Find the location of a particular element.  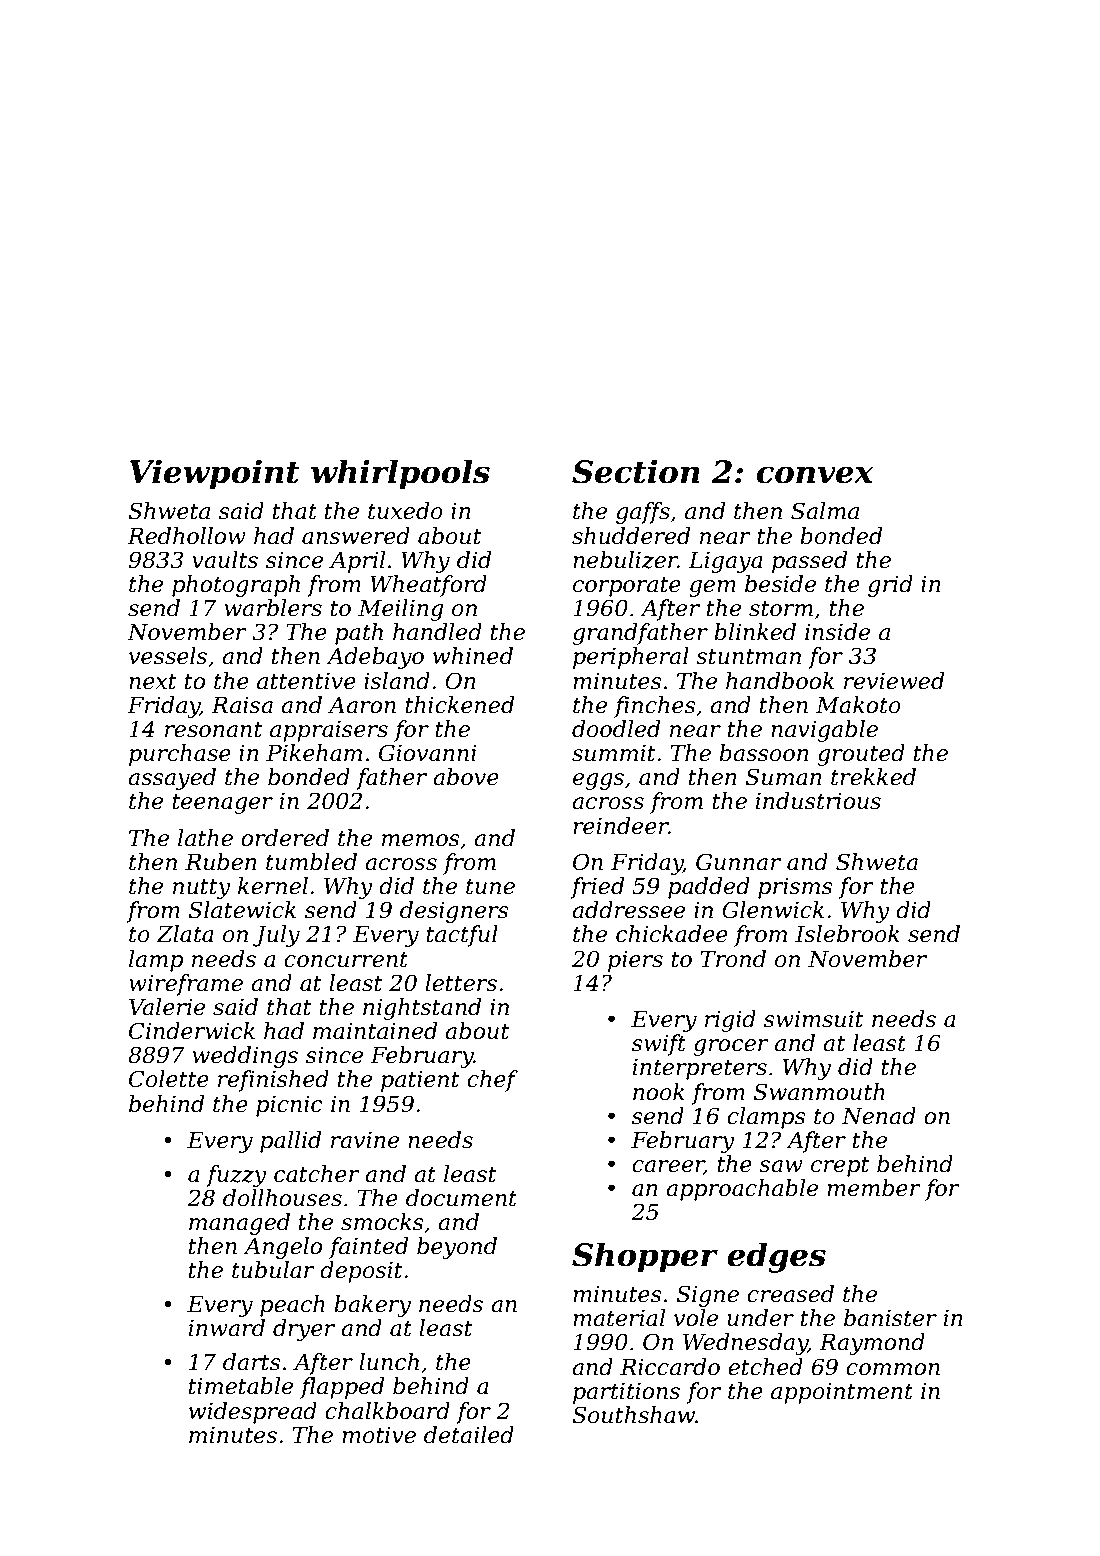

nebulizer is located at coordinates (625, 560).
